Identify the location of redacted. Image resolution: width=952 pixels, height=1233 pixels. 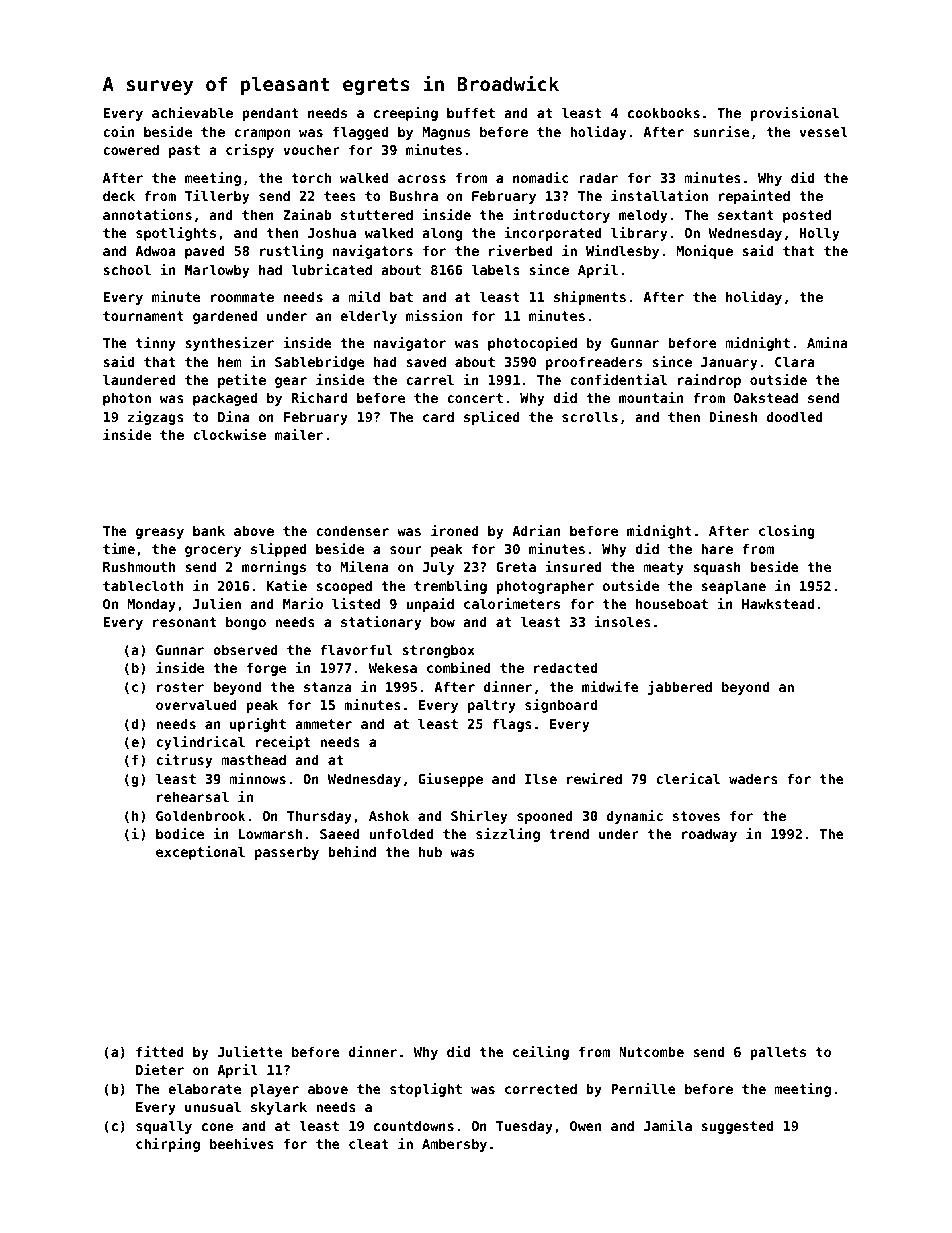
(565, 667).
